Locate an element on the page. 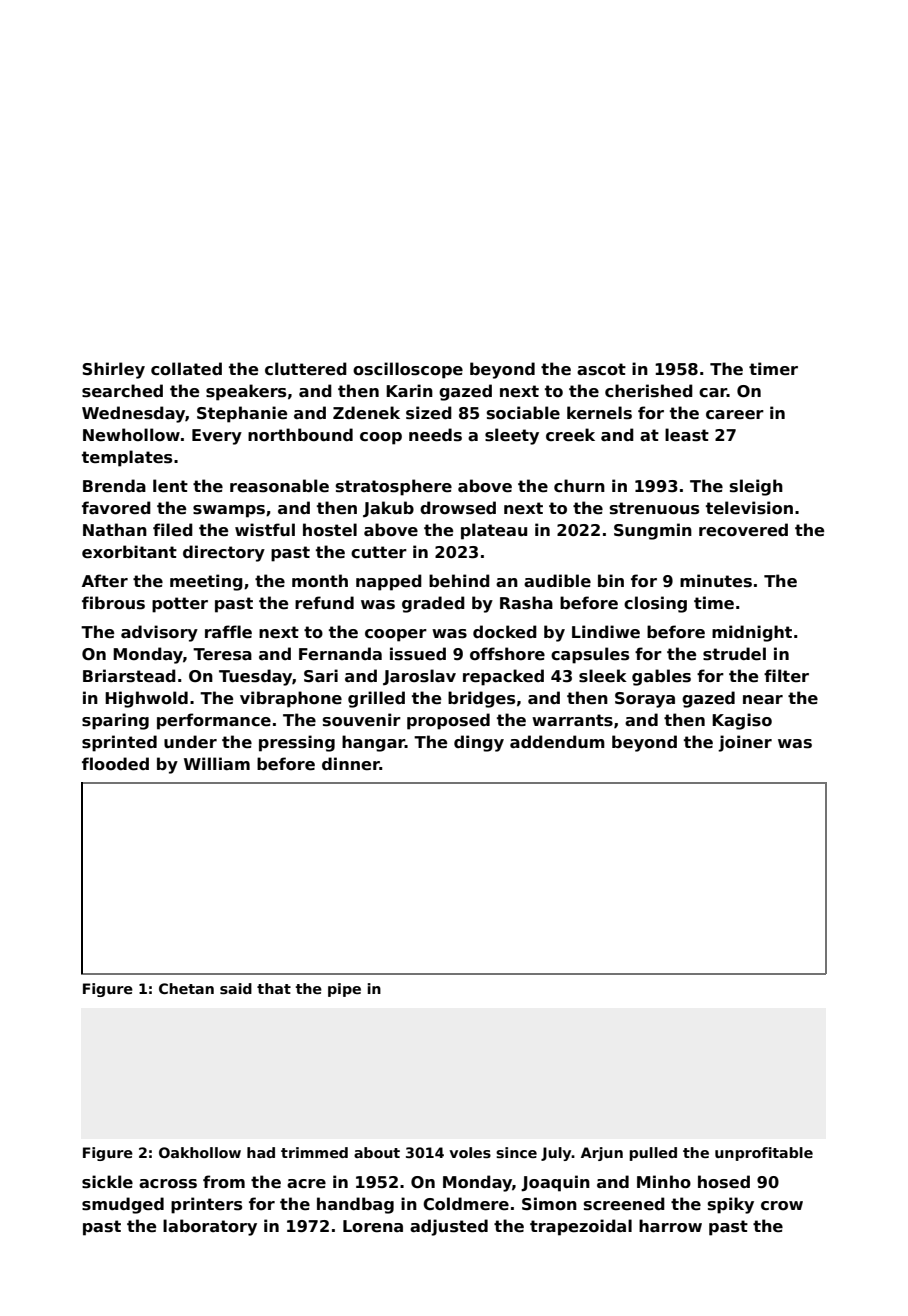  warrants is located at coordinates (572, 720).
